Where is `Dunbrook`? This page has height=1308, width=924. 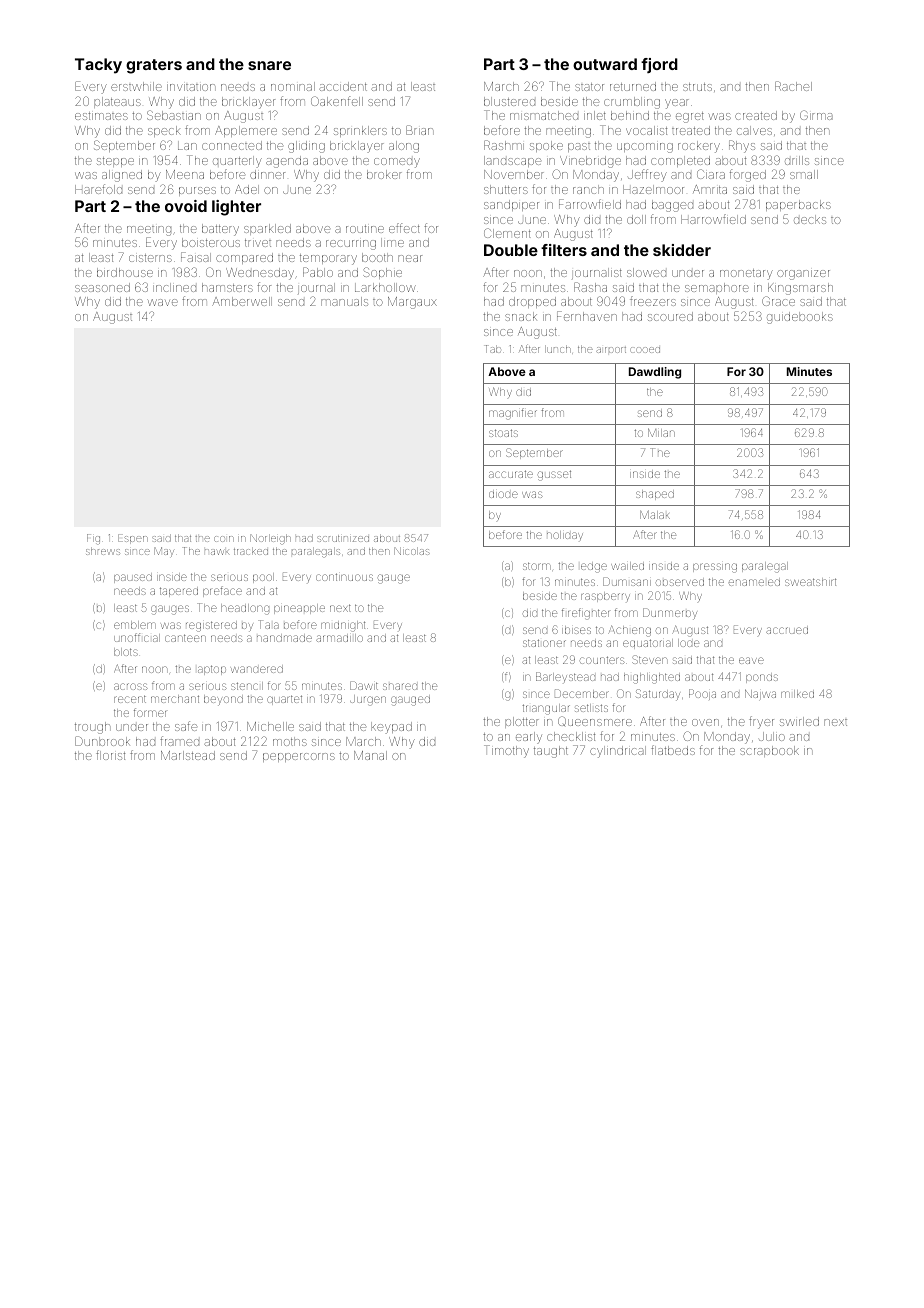
Dunbrook is located at coordinates (102, 741).
